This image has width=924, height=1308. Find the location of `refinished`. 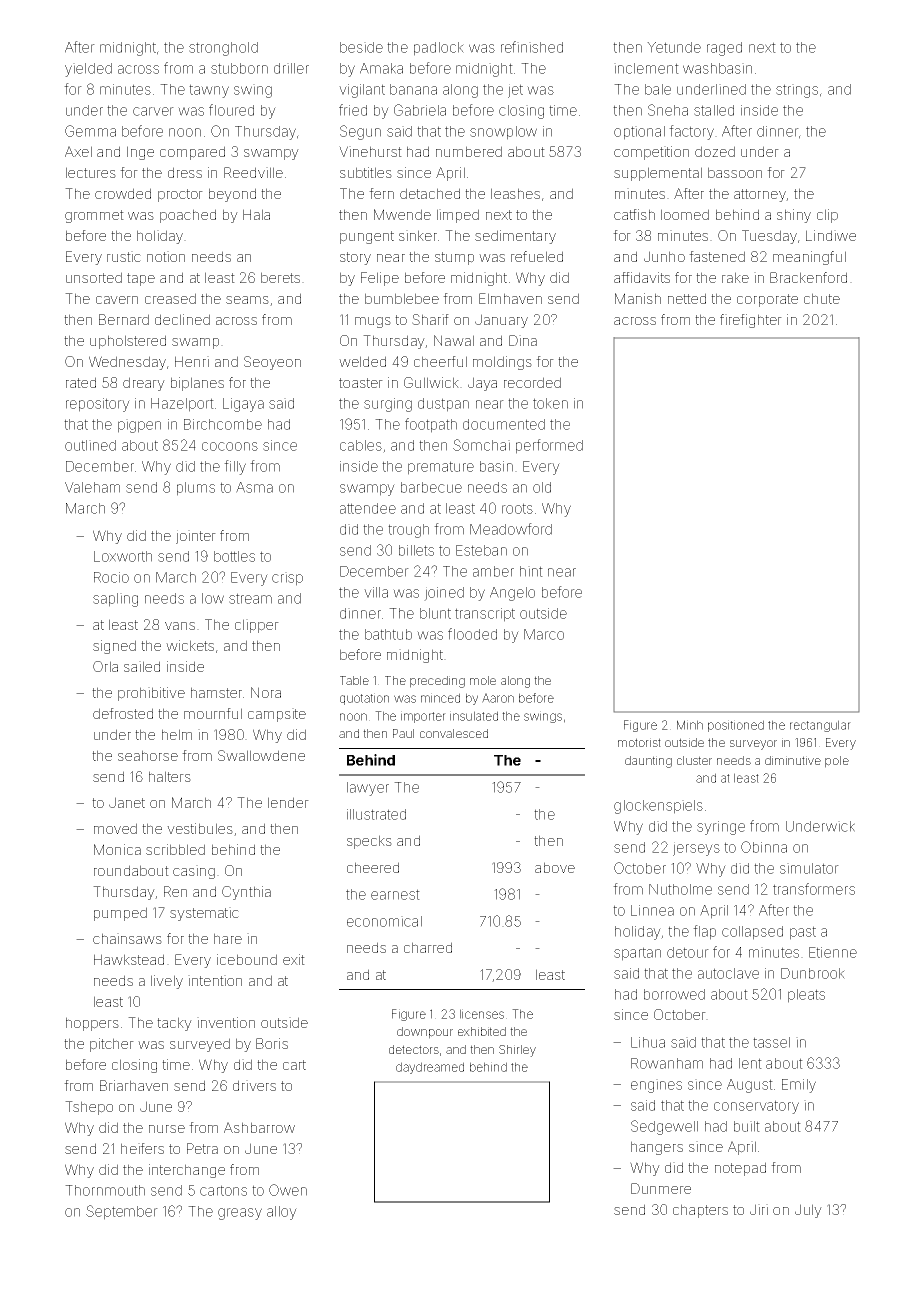

refinished is located at coordinates (532, 47).
